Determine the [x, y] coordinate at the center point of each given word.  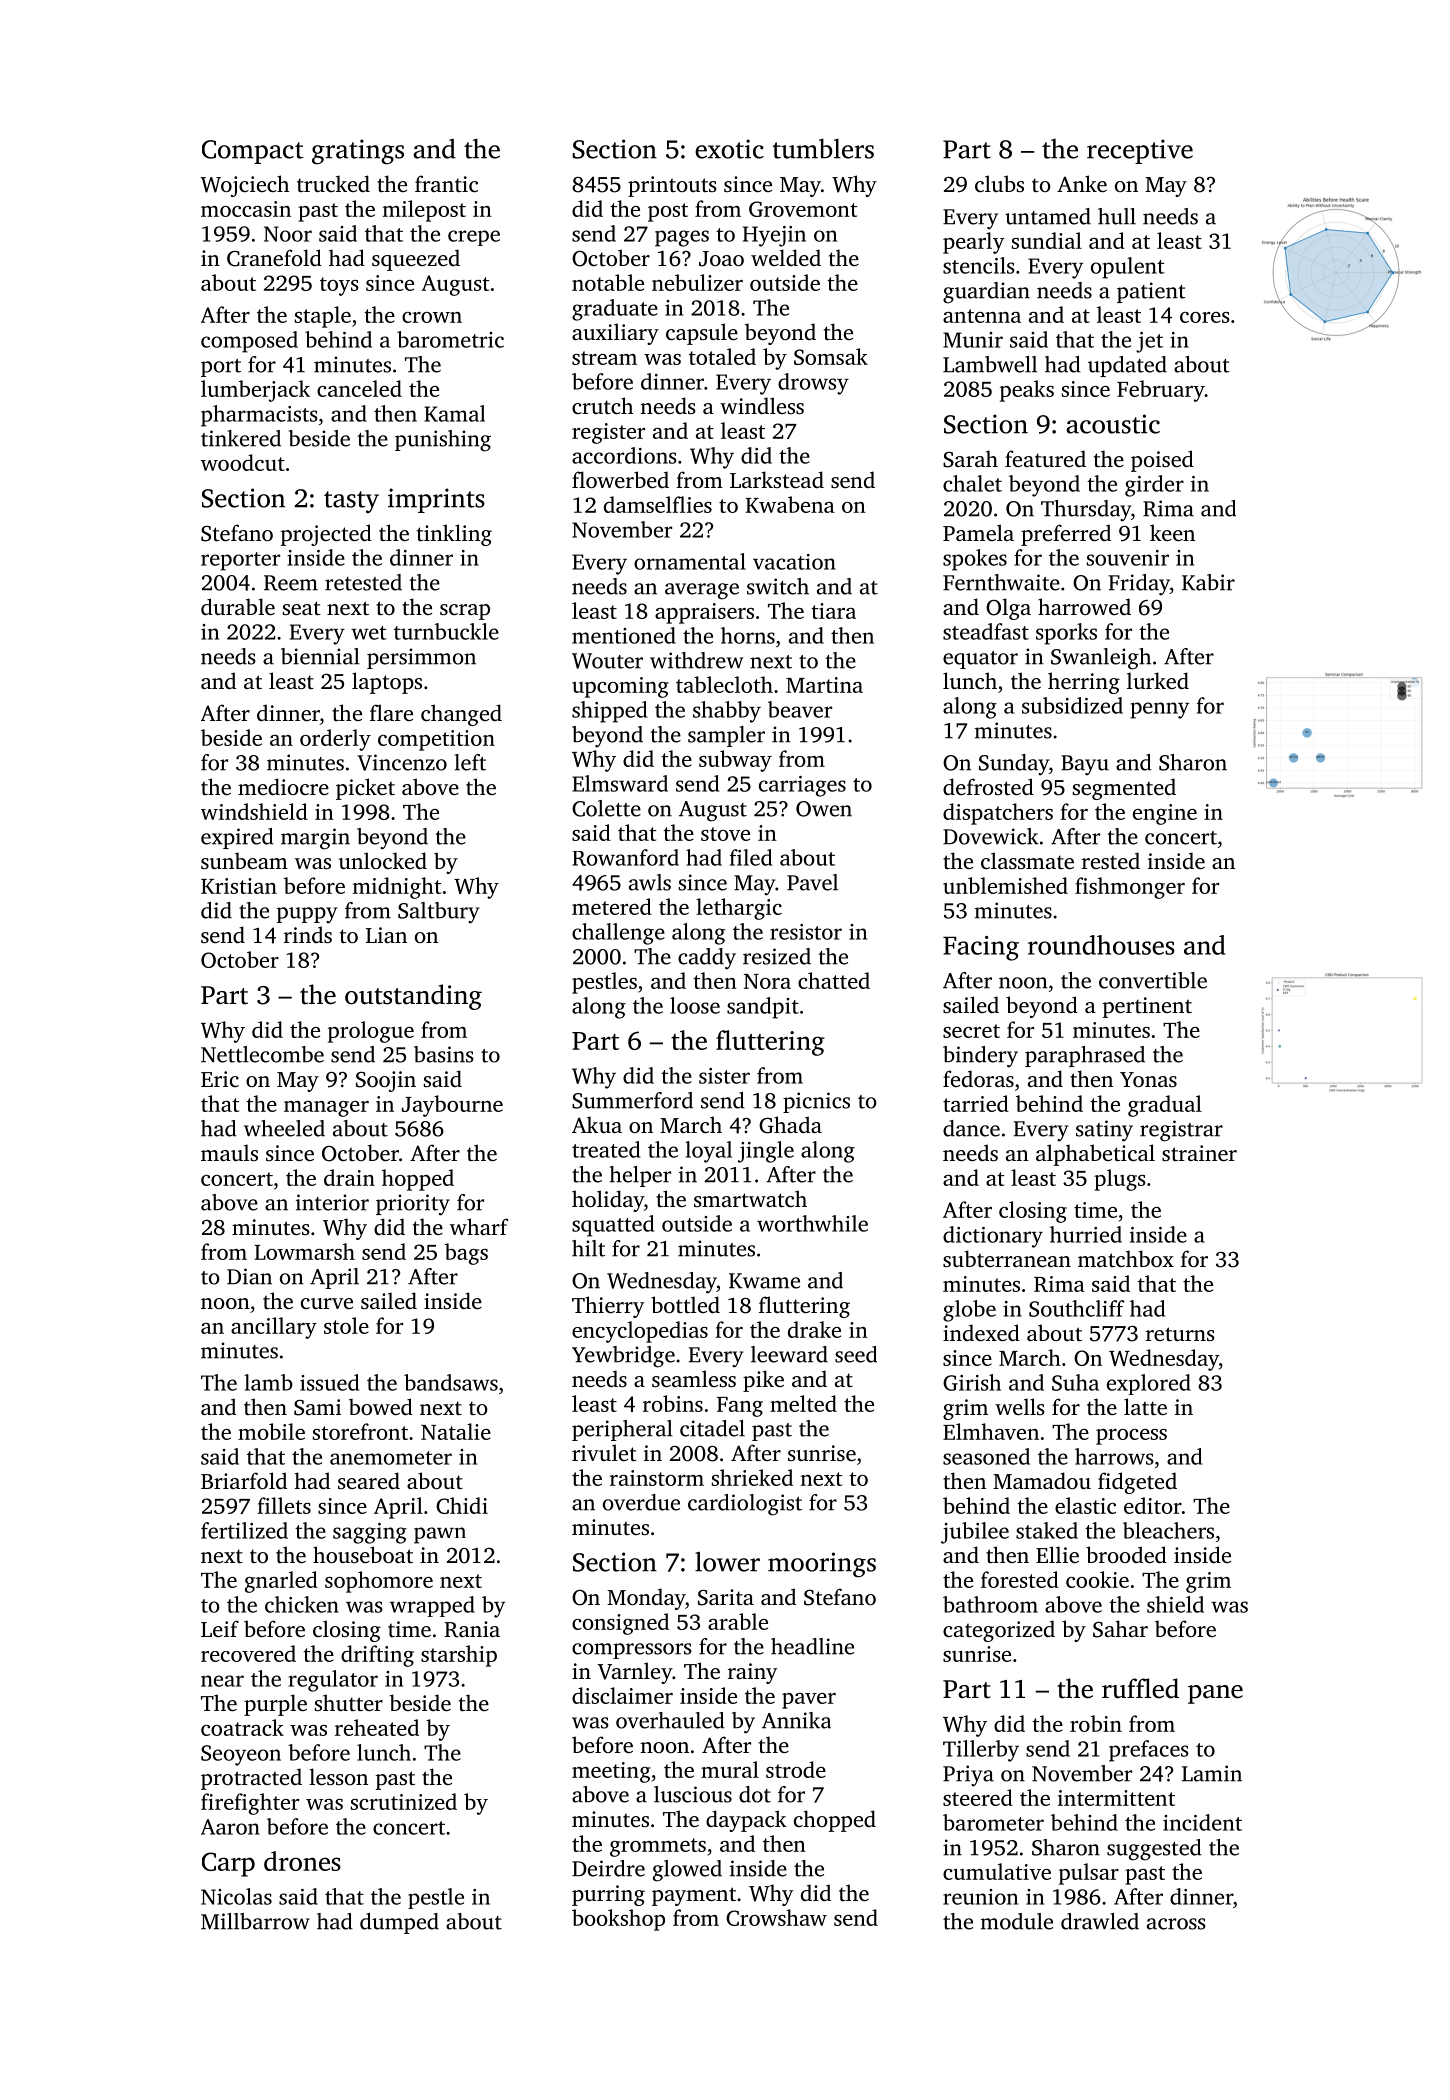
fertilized [244, 1530]
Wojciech [244, 186]
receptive [1140, 151]
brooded [1126, 1554]
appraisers [704, 613]
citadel [712, 1428]
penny [1159, 710]
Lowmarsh [304, 1251]
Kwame [764, 1281]
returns [1180, 1334]
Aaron [230, 1827]
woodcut [243, 462]
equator [980, 660]
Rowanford [625, 857]
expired [237, 838]
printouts [672, 186]
